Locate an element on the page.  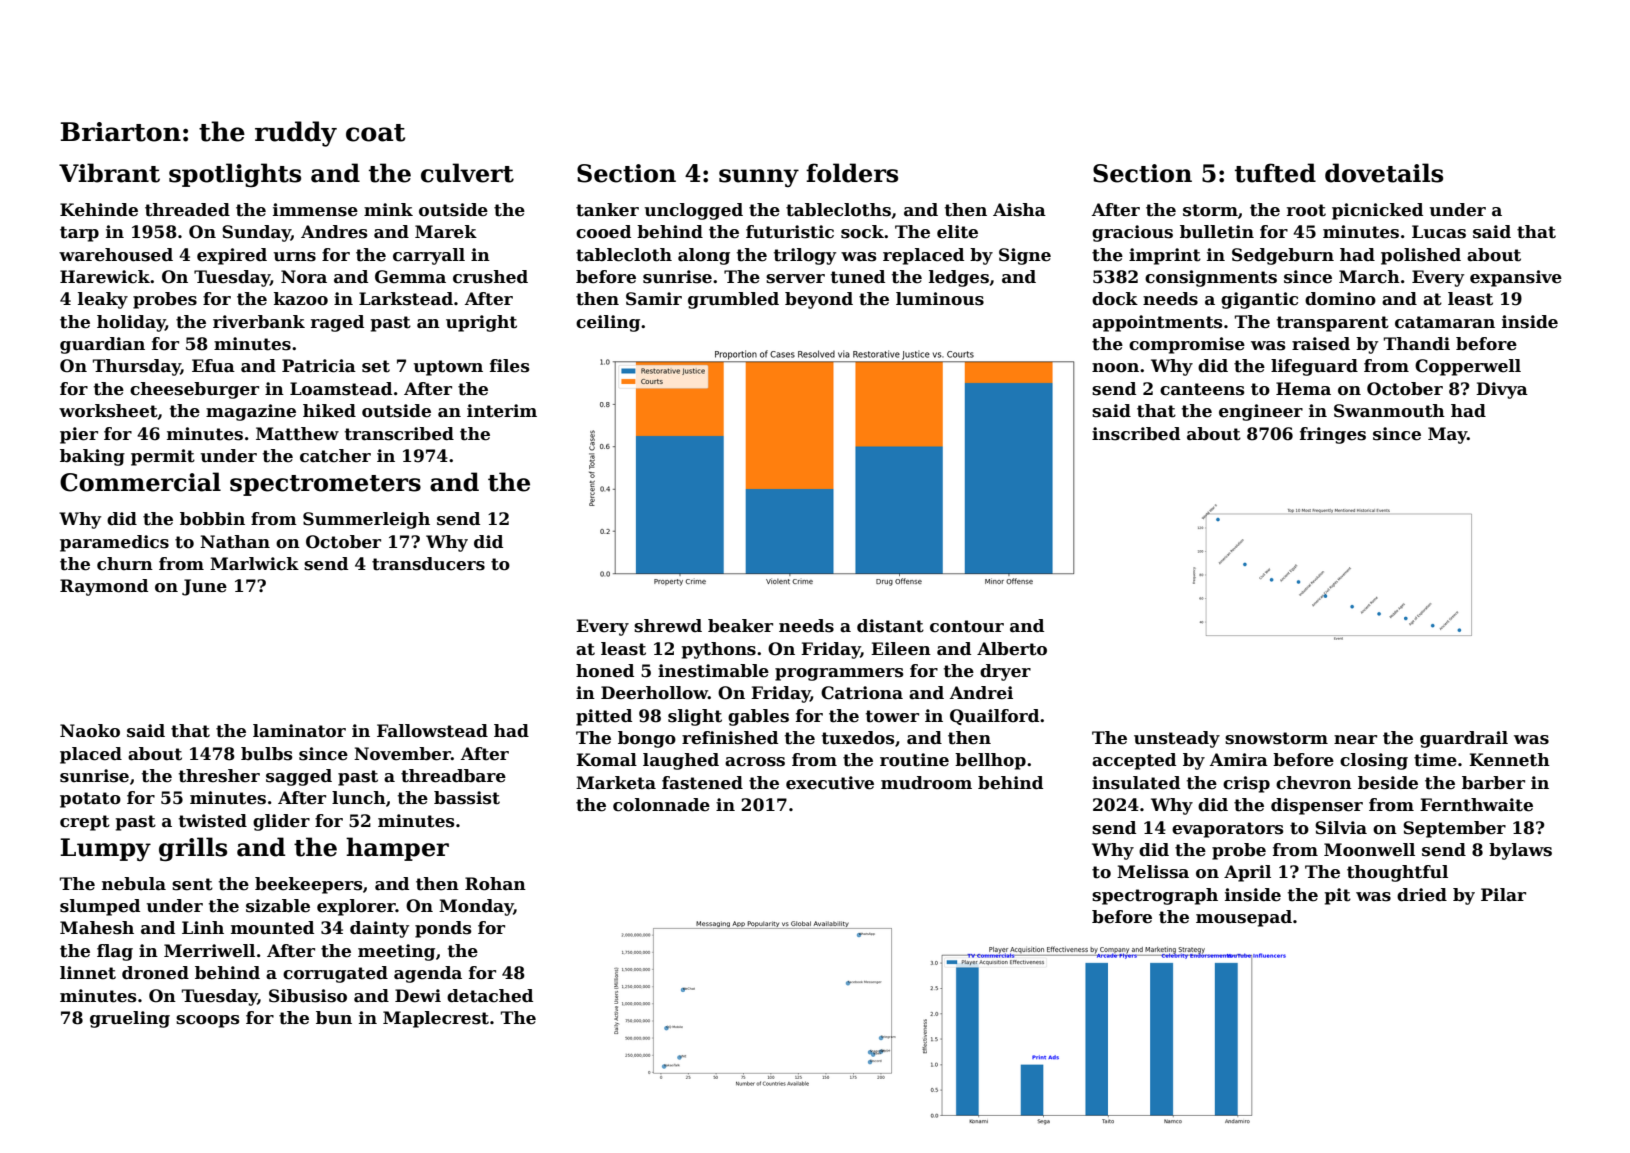
Vibrant is located at coordinates (109, 173).
